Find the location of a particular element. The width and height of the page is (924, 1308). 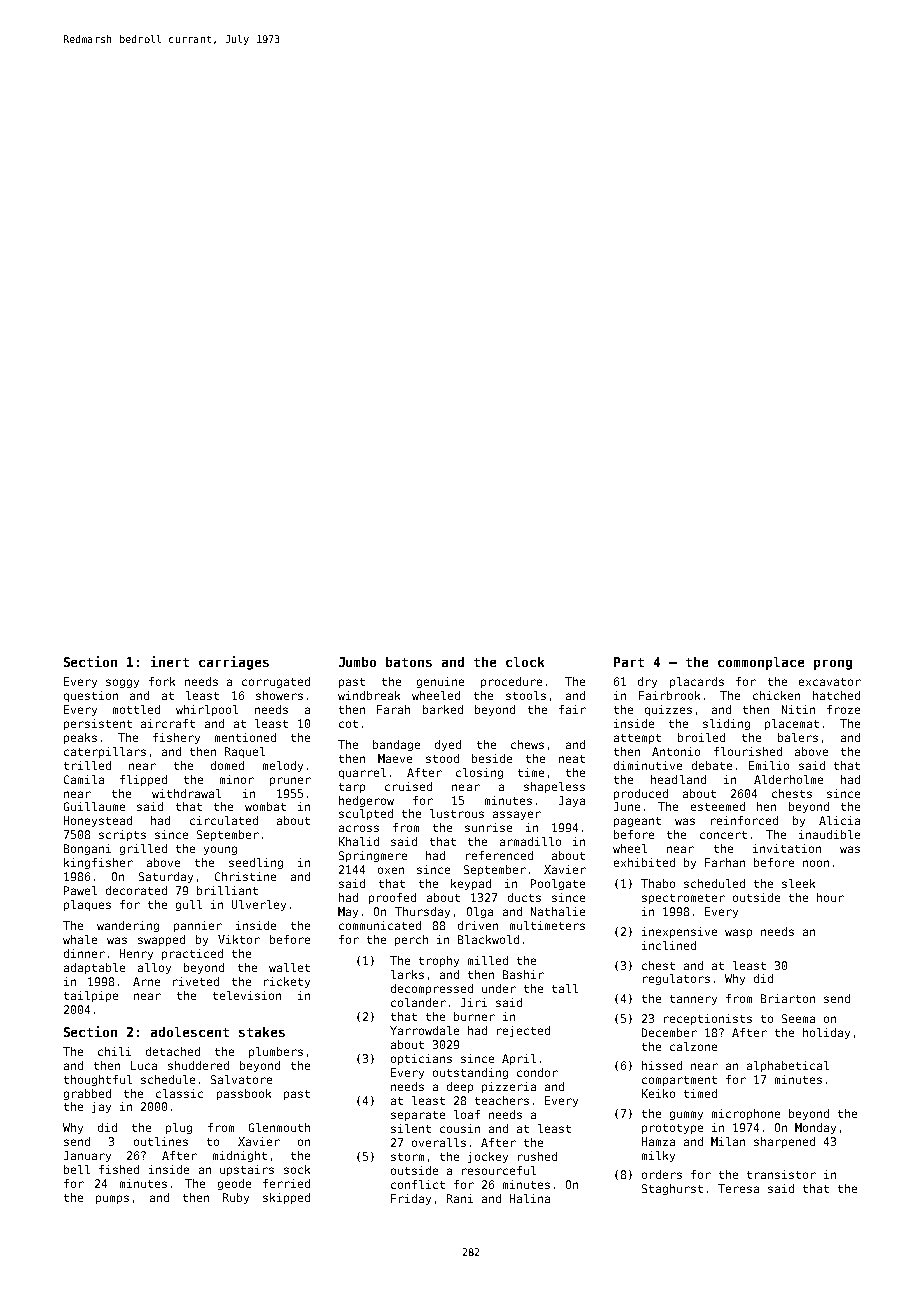

withdrawal is located at coordinates (186, 793).
